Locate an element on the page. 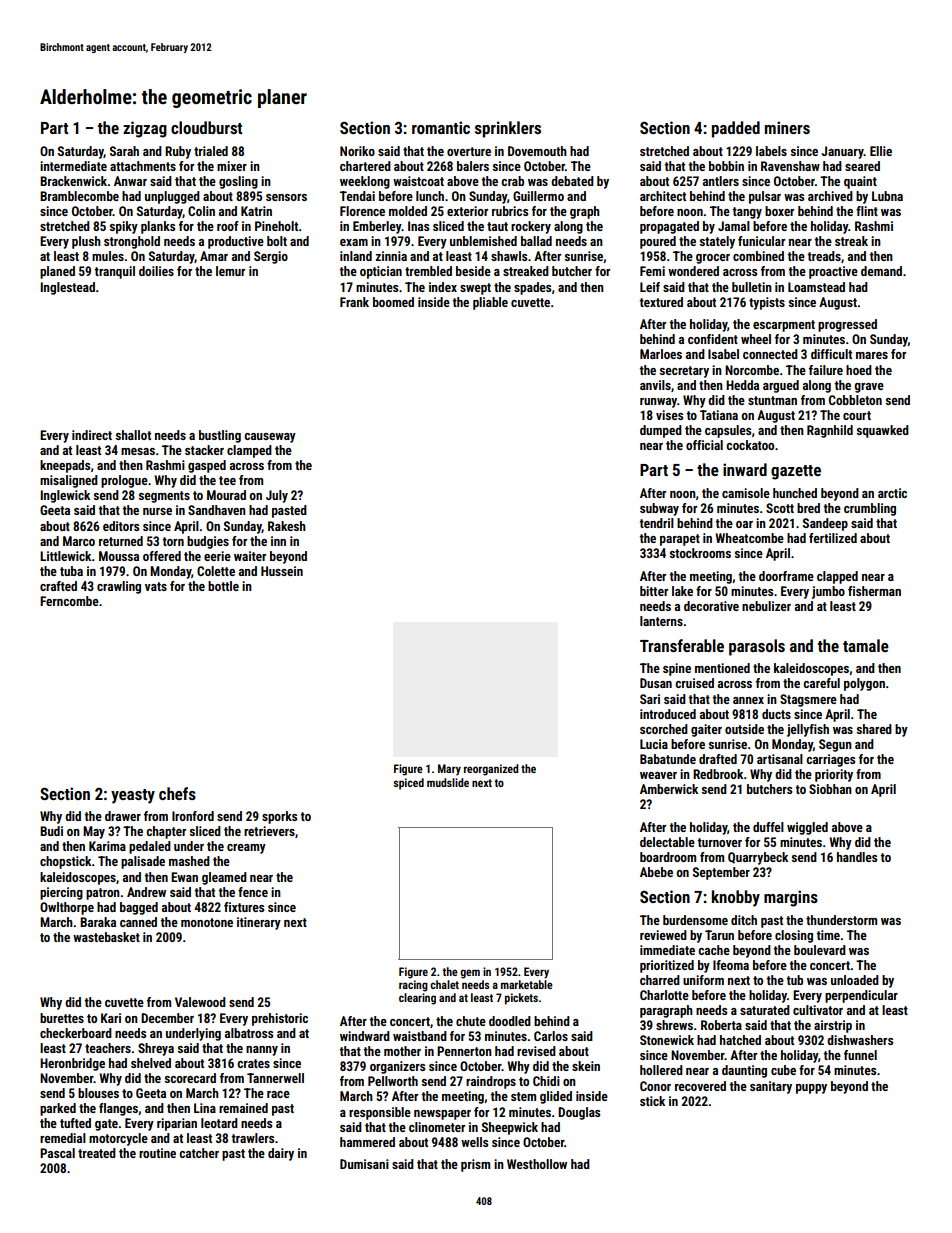 The width and height of the page is (952, 1233). romantic is located at coordinates (441, 127).
